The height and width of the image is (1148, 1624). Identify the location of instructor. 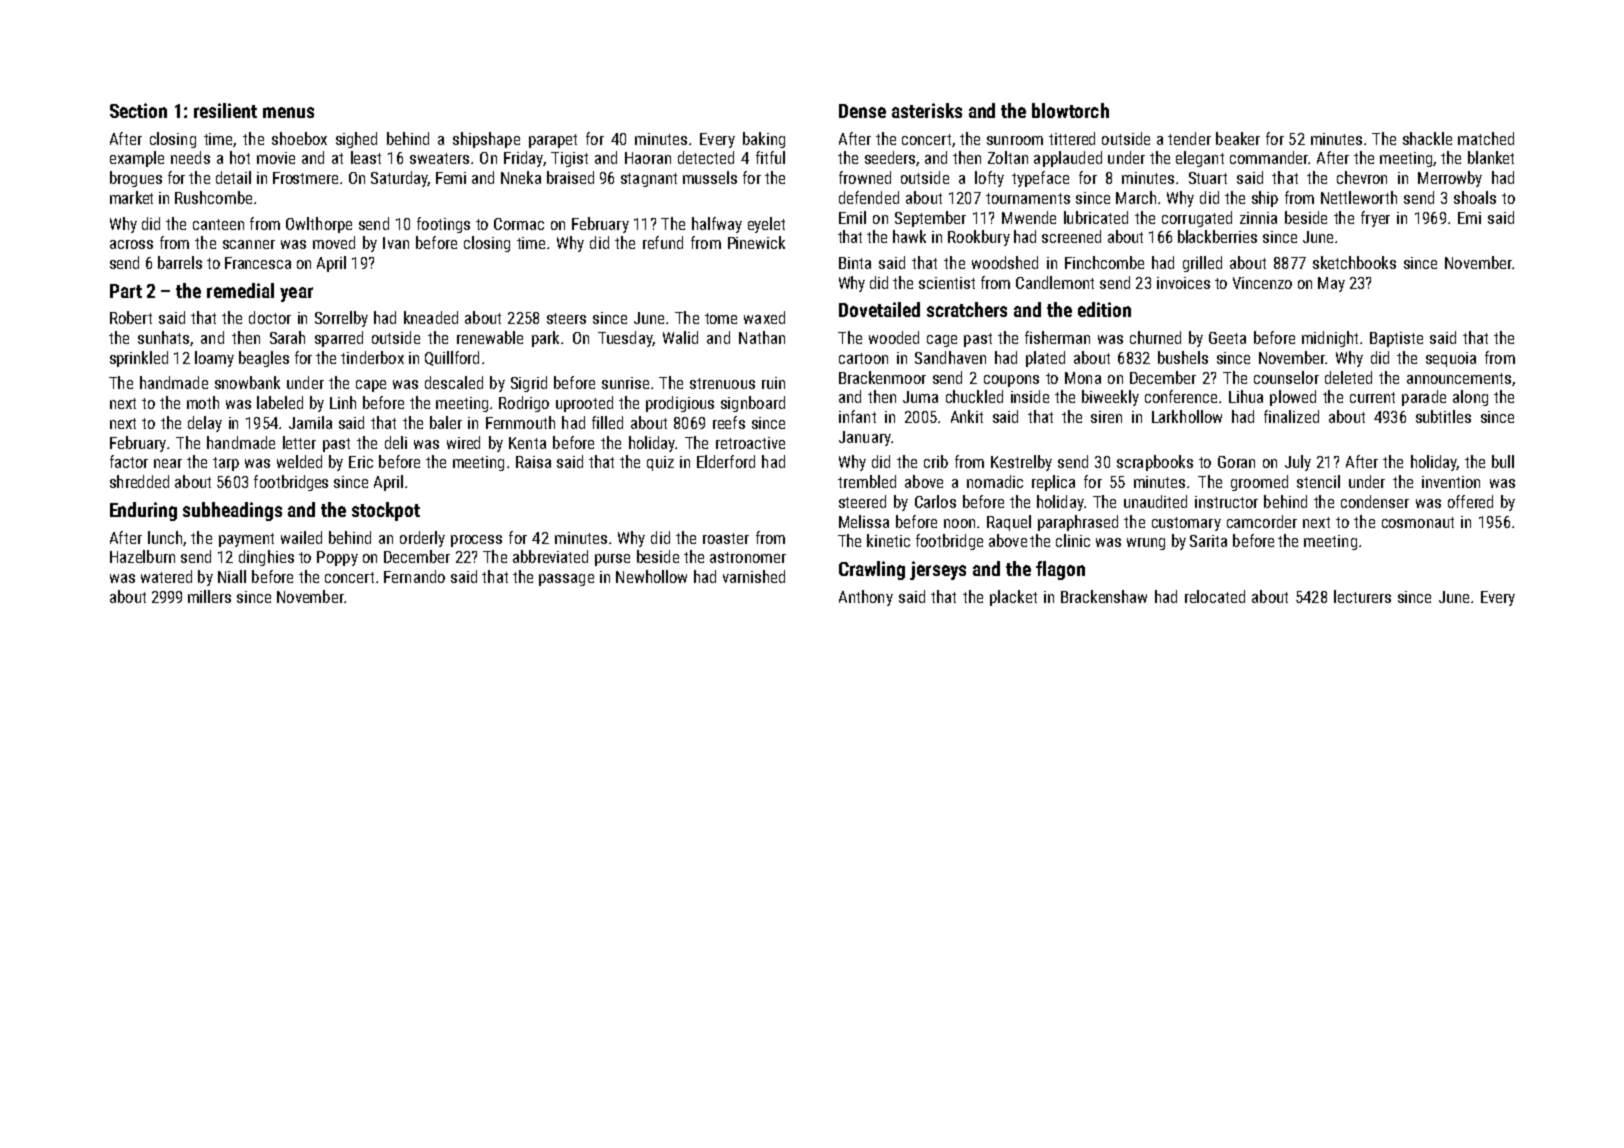
(1226, 502).
